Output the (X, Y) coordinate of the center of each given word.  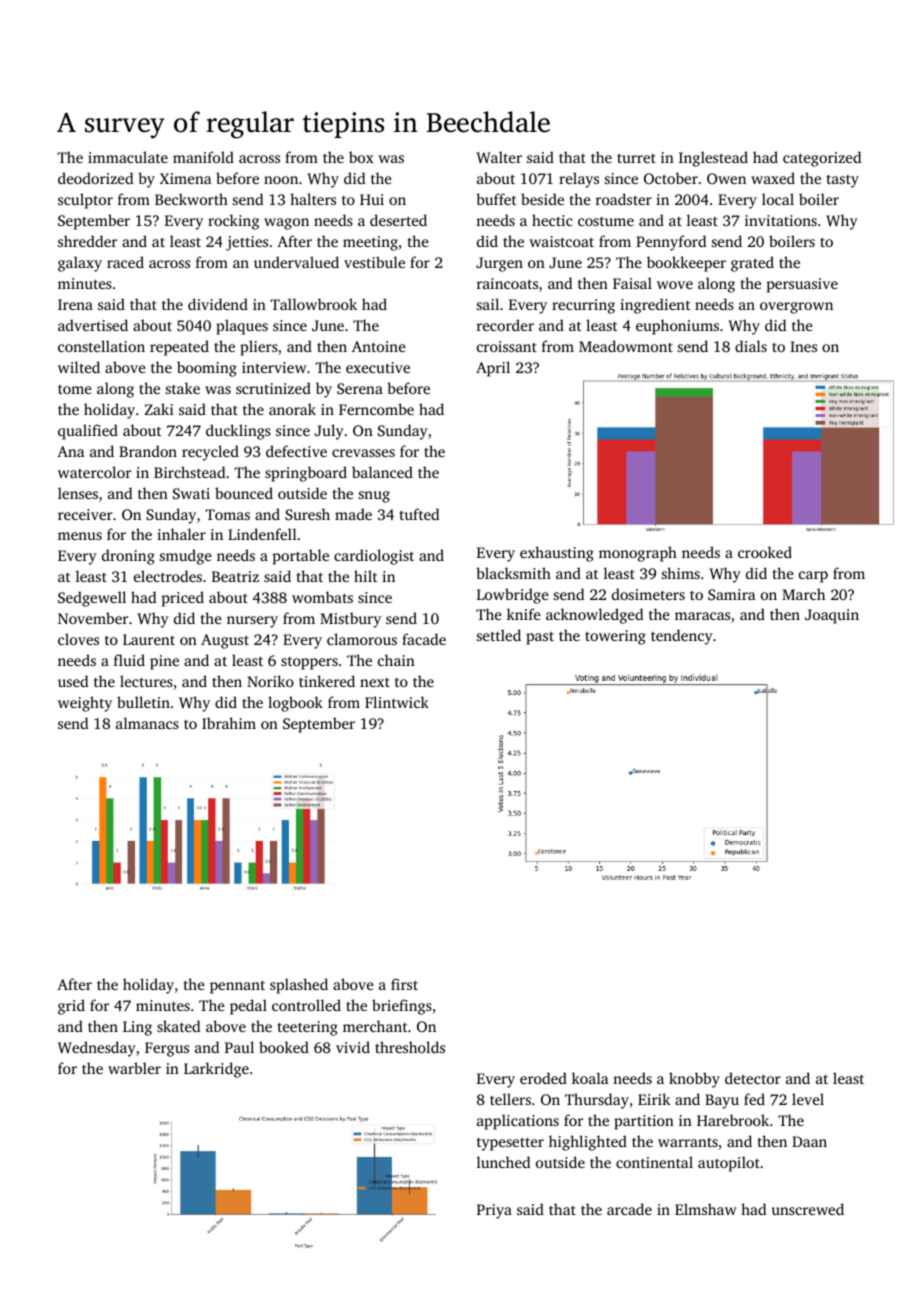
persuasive (802, 285)
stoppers (309, 663)
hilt (366, 576)
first (404, 984)
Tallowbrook (313, 304)
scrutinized (273, 388)
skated (178, 1026)
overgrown (796, 308)
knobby (694, 1080)
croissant (507, 346)
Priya (494, 1211)
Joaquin (832, 616)
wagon (286, 224)
